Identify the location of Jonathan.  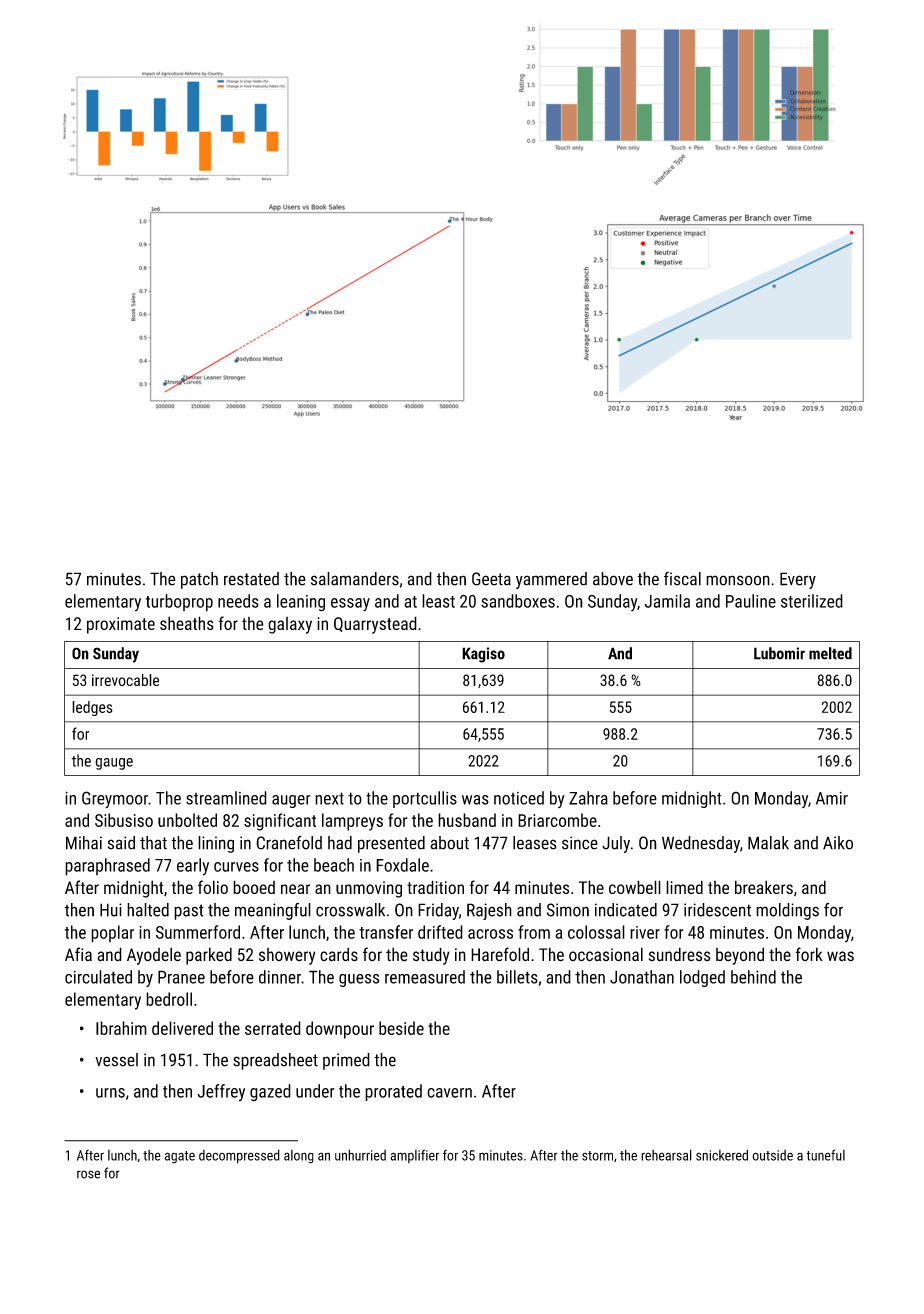
(642, 977).
